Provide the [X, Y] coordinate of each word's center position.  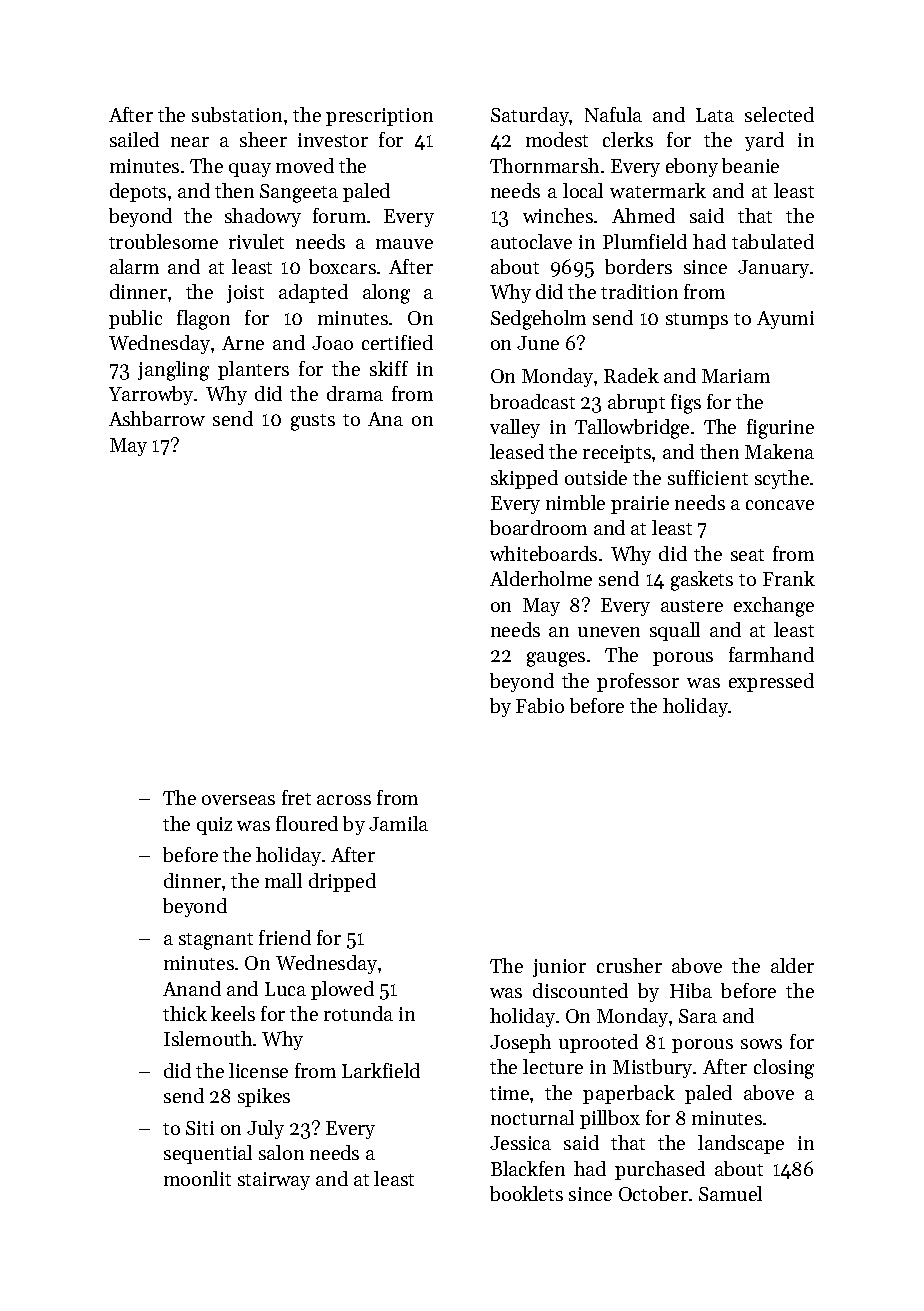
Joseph [520, 1043]
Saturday [530, 116]
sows [761, 1044]
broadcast [532, 401]
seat [747, 555]
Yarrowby [151, 395]
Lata [715, 115]
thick [185, 1013]
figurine [780, 429]
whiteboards [543, 553]
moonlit [197, 1178]
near [190, 142]
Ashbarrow [157, 418]
